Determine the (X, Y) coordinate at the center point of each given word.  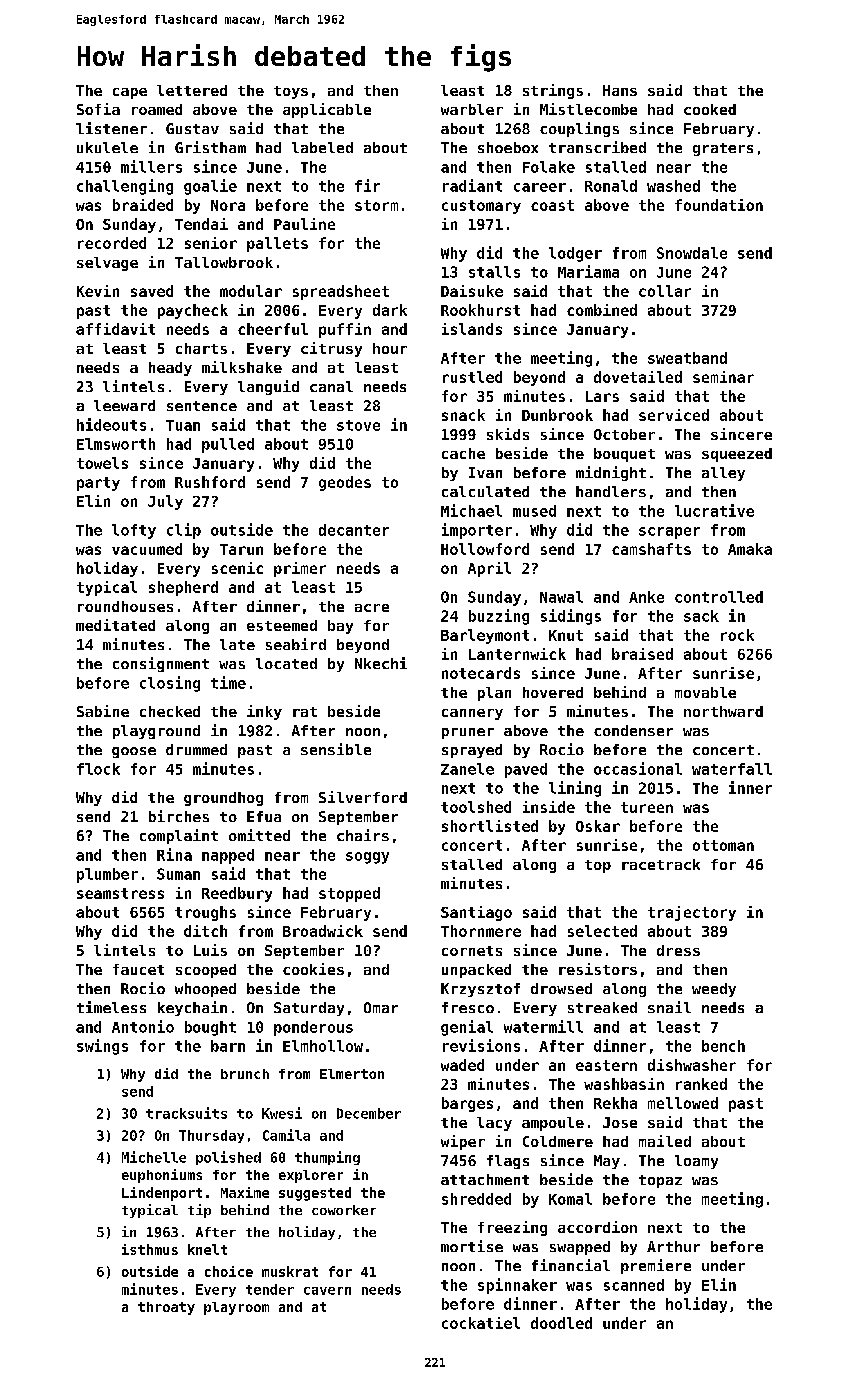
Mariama (588, 271)
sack (701, 616)
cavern (327, 1291)
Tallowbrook (224, 262)
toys (291, 92)
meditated (115, 625)
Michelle (154, 1157)
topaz (660, 1181)
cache (463, 453)
